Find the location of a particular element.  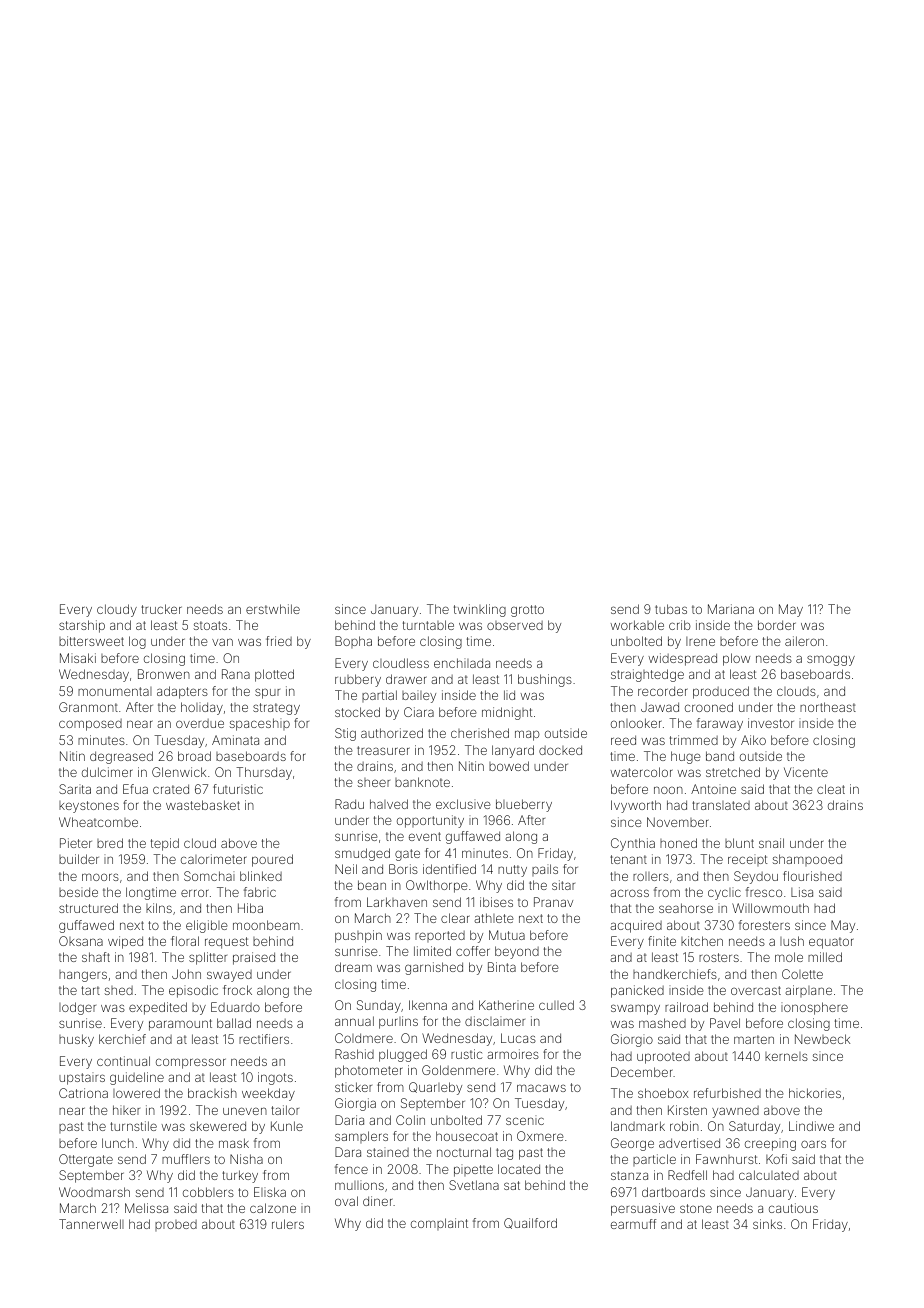

rulers is located at coordinates (288, 1224).
